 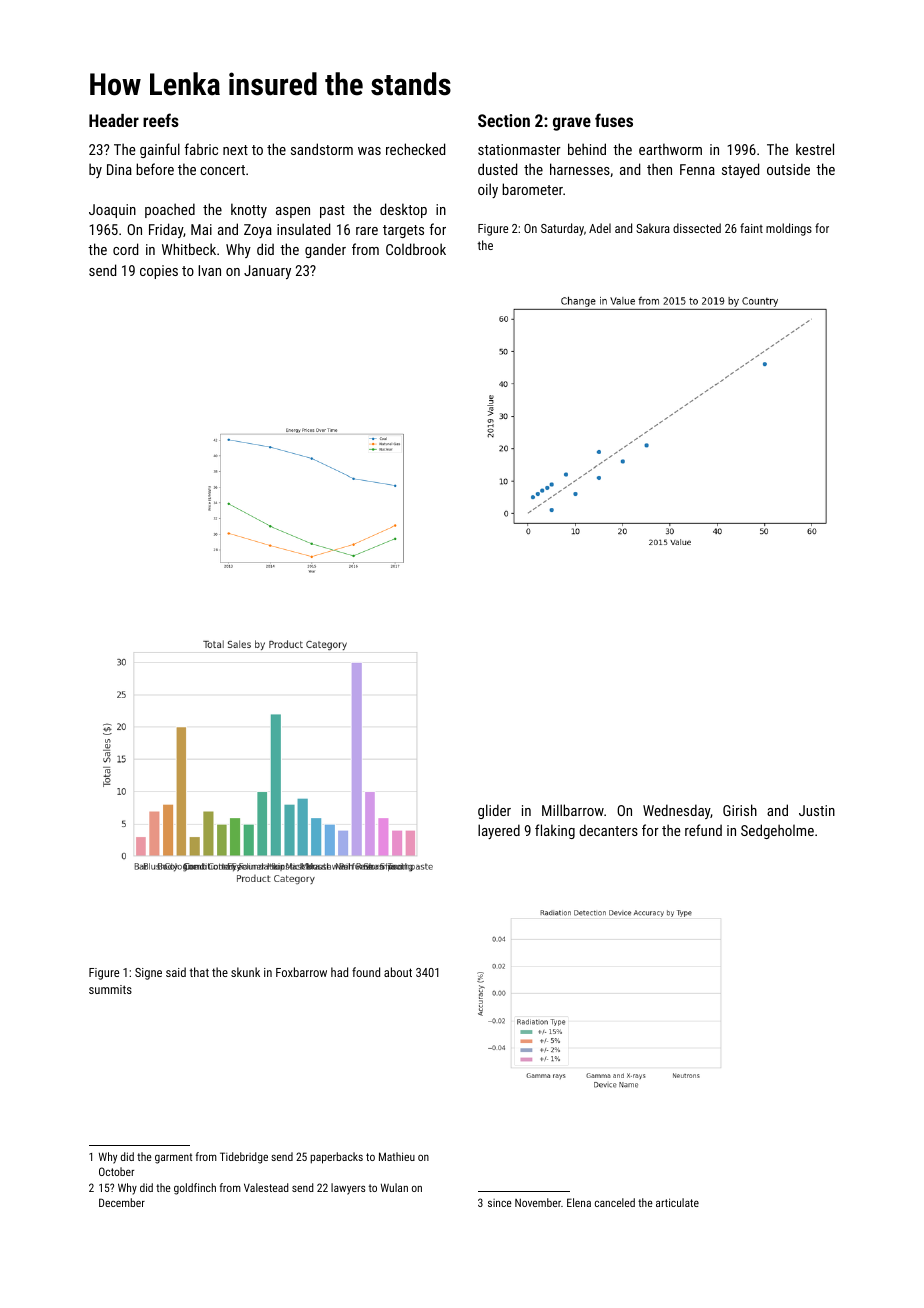 What do you see at coordinates (703, 830) in the screenshot?
I see `refund` at bounding box center [703, 830].
